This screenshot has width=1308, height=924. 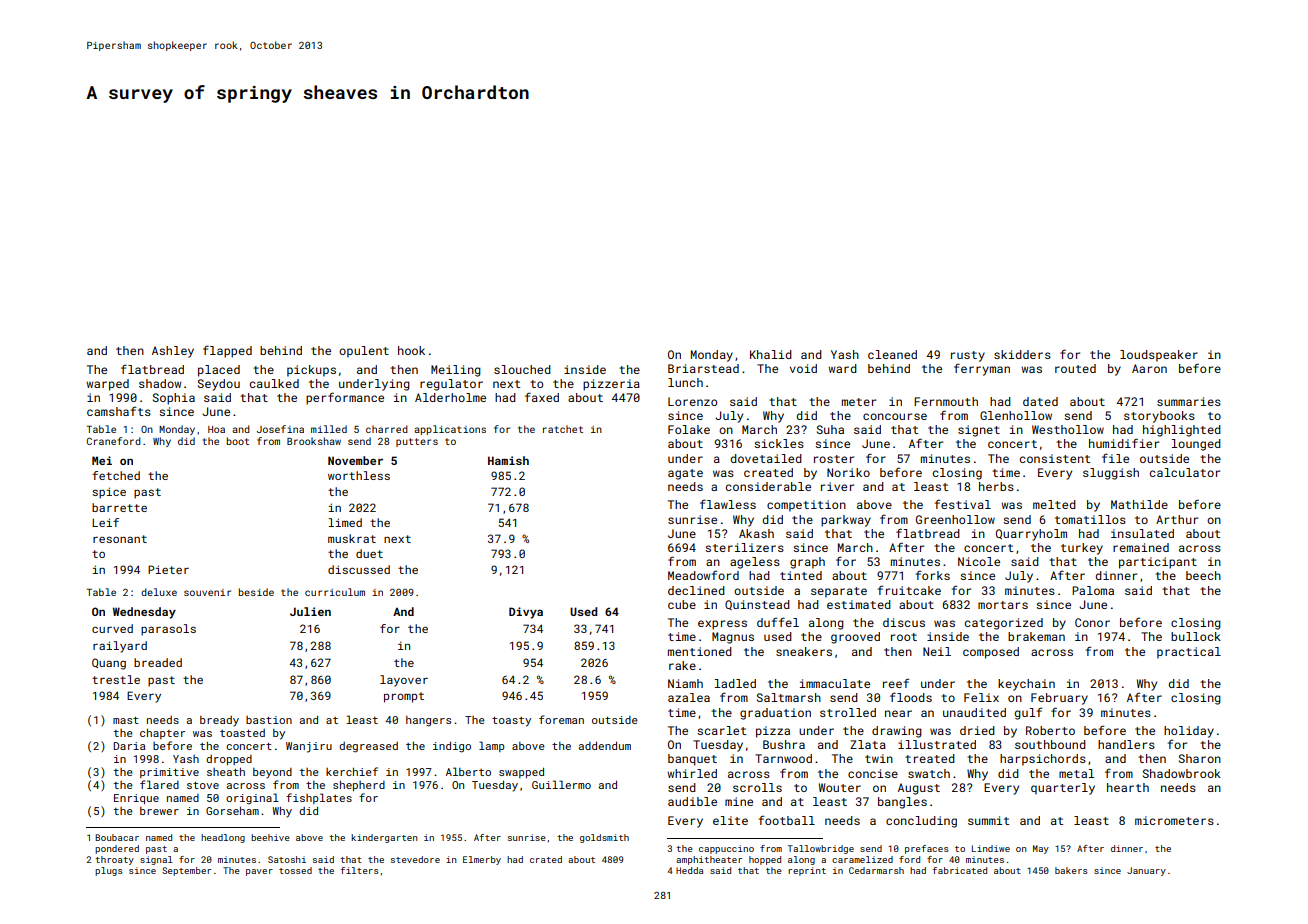 What do you see at coordinates (117, 837) in the screenshot?
I see `Boubacar` at bounding box center [117, 837].
